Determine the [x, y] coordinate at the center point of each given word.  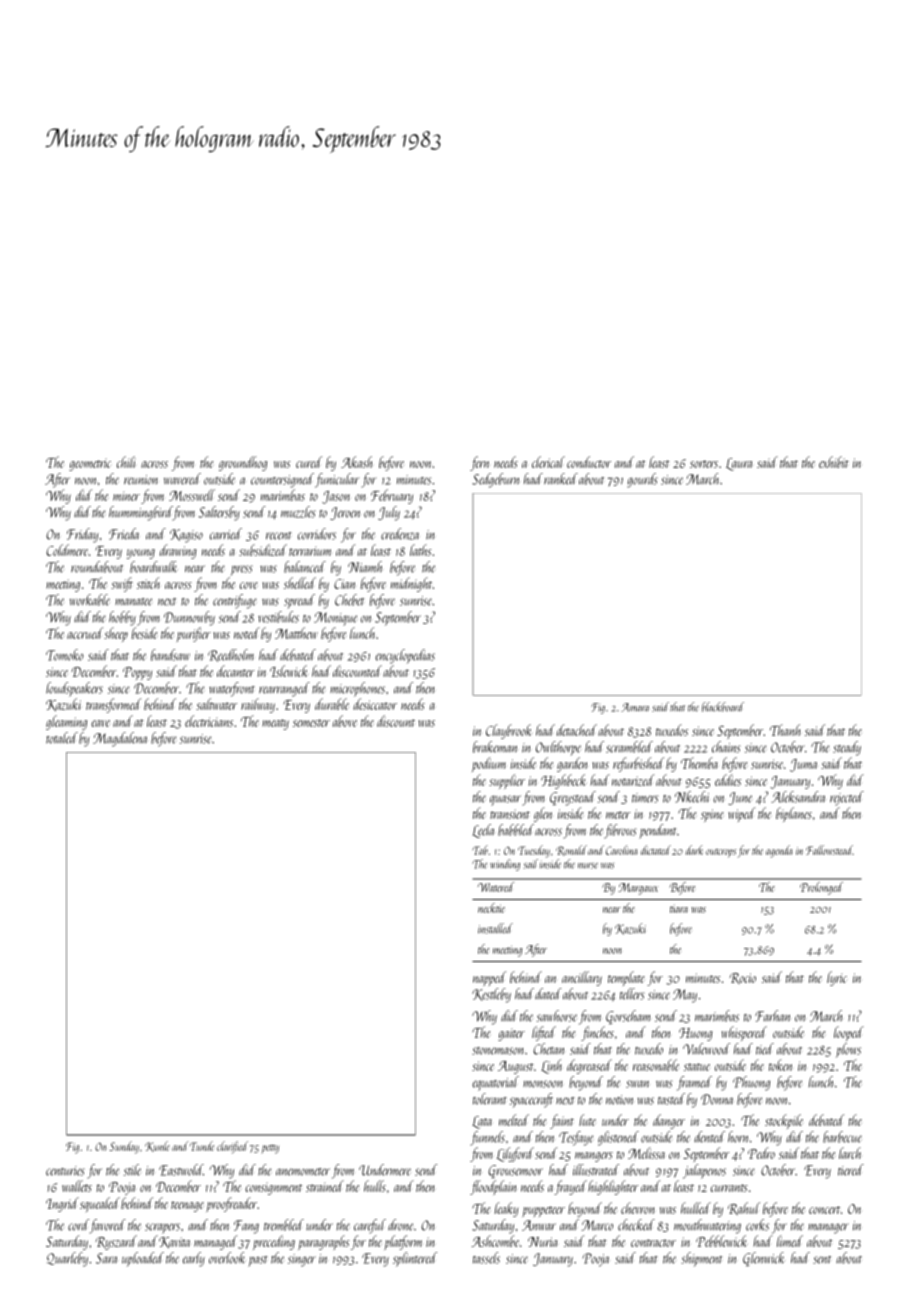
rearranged [284, 689]
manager [828, 1228]
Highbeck [564, 781]
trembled [284, 1225]
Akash [356, 462]
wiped [742, 814]
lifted [544, 1033]
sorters [704, 464]
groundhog [243, 463]
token [780, 1065]
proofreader [231, 1204]
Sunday [124, 1147]
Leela [483, 831]
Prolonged [821, 888]
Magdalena [120, 739]
